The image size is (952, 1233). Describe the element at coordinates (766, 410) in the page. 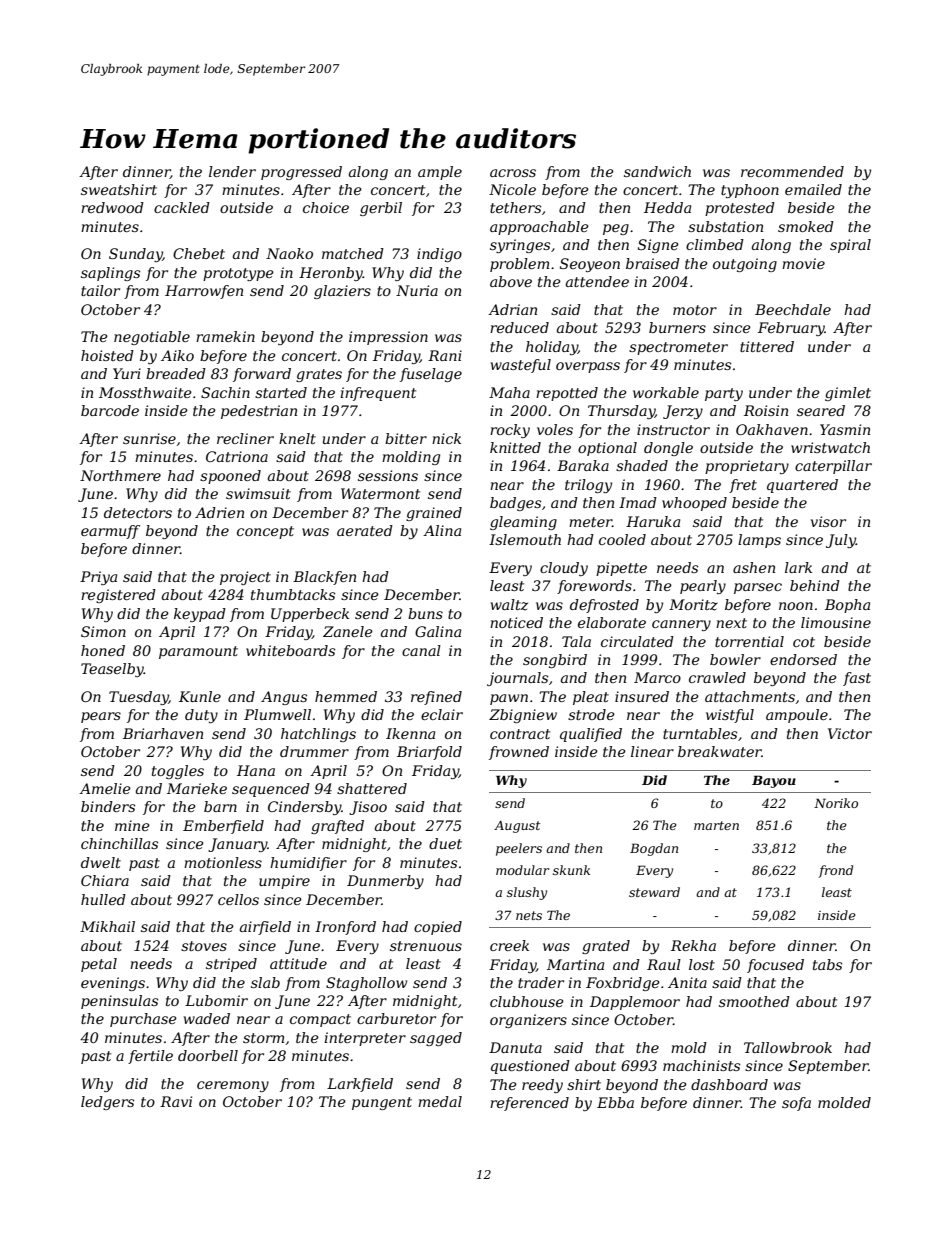

I see `Roisin` at that location.
